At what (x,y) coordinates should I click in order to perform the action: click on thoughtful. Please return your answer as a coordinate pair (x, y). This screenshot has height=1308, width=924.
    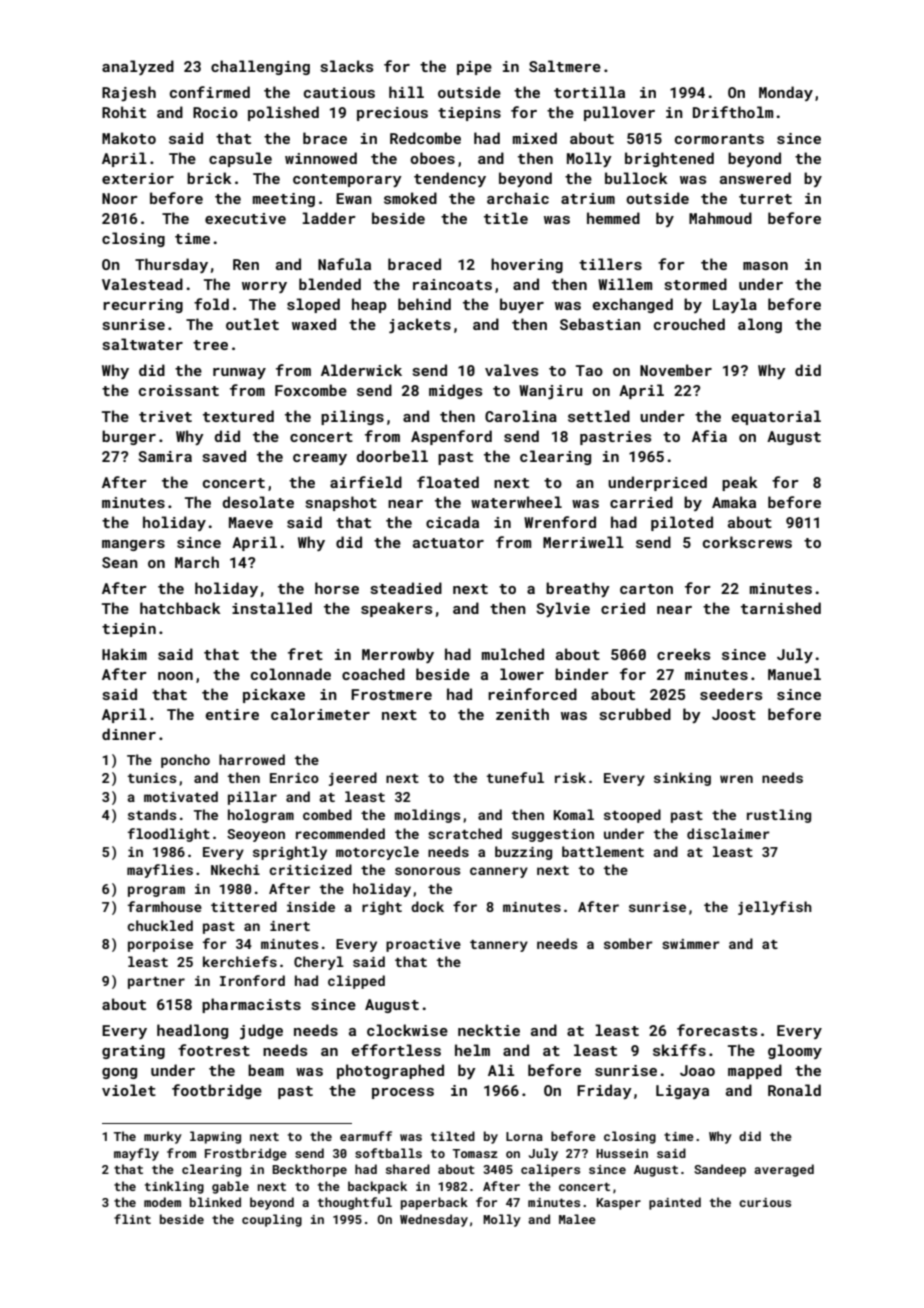
    Looking at the image, I should click on (355, 1203).
